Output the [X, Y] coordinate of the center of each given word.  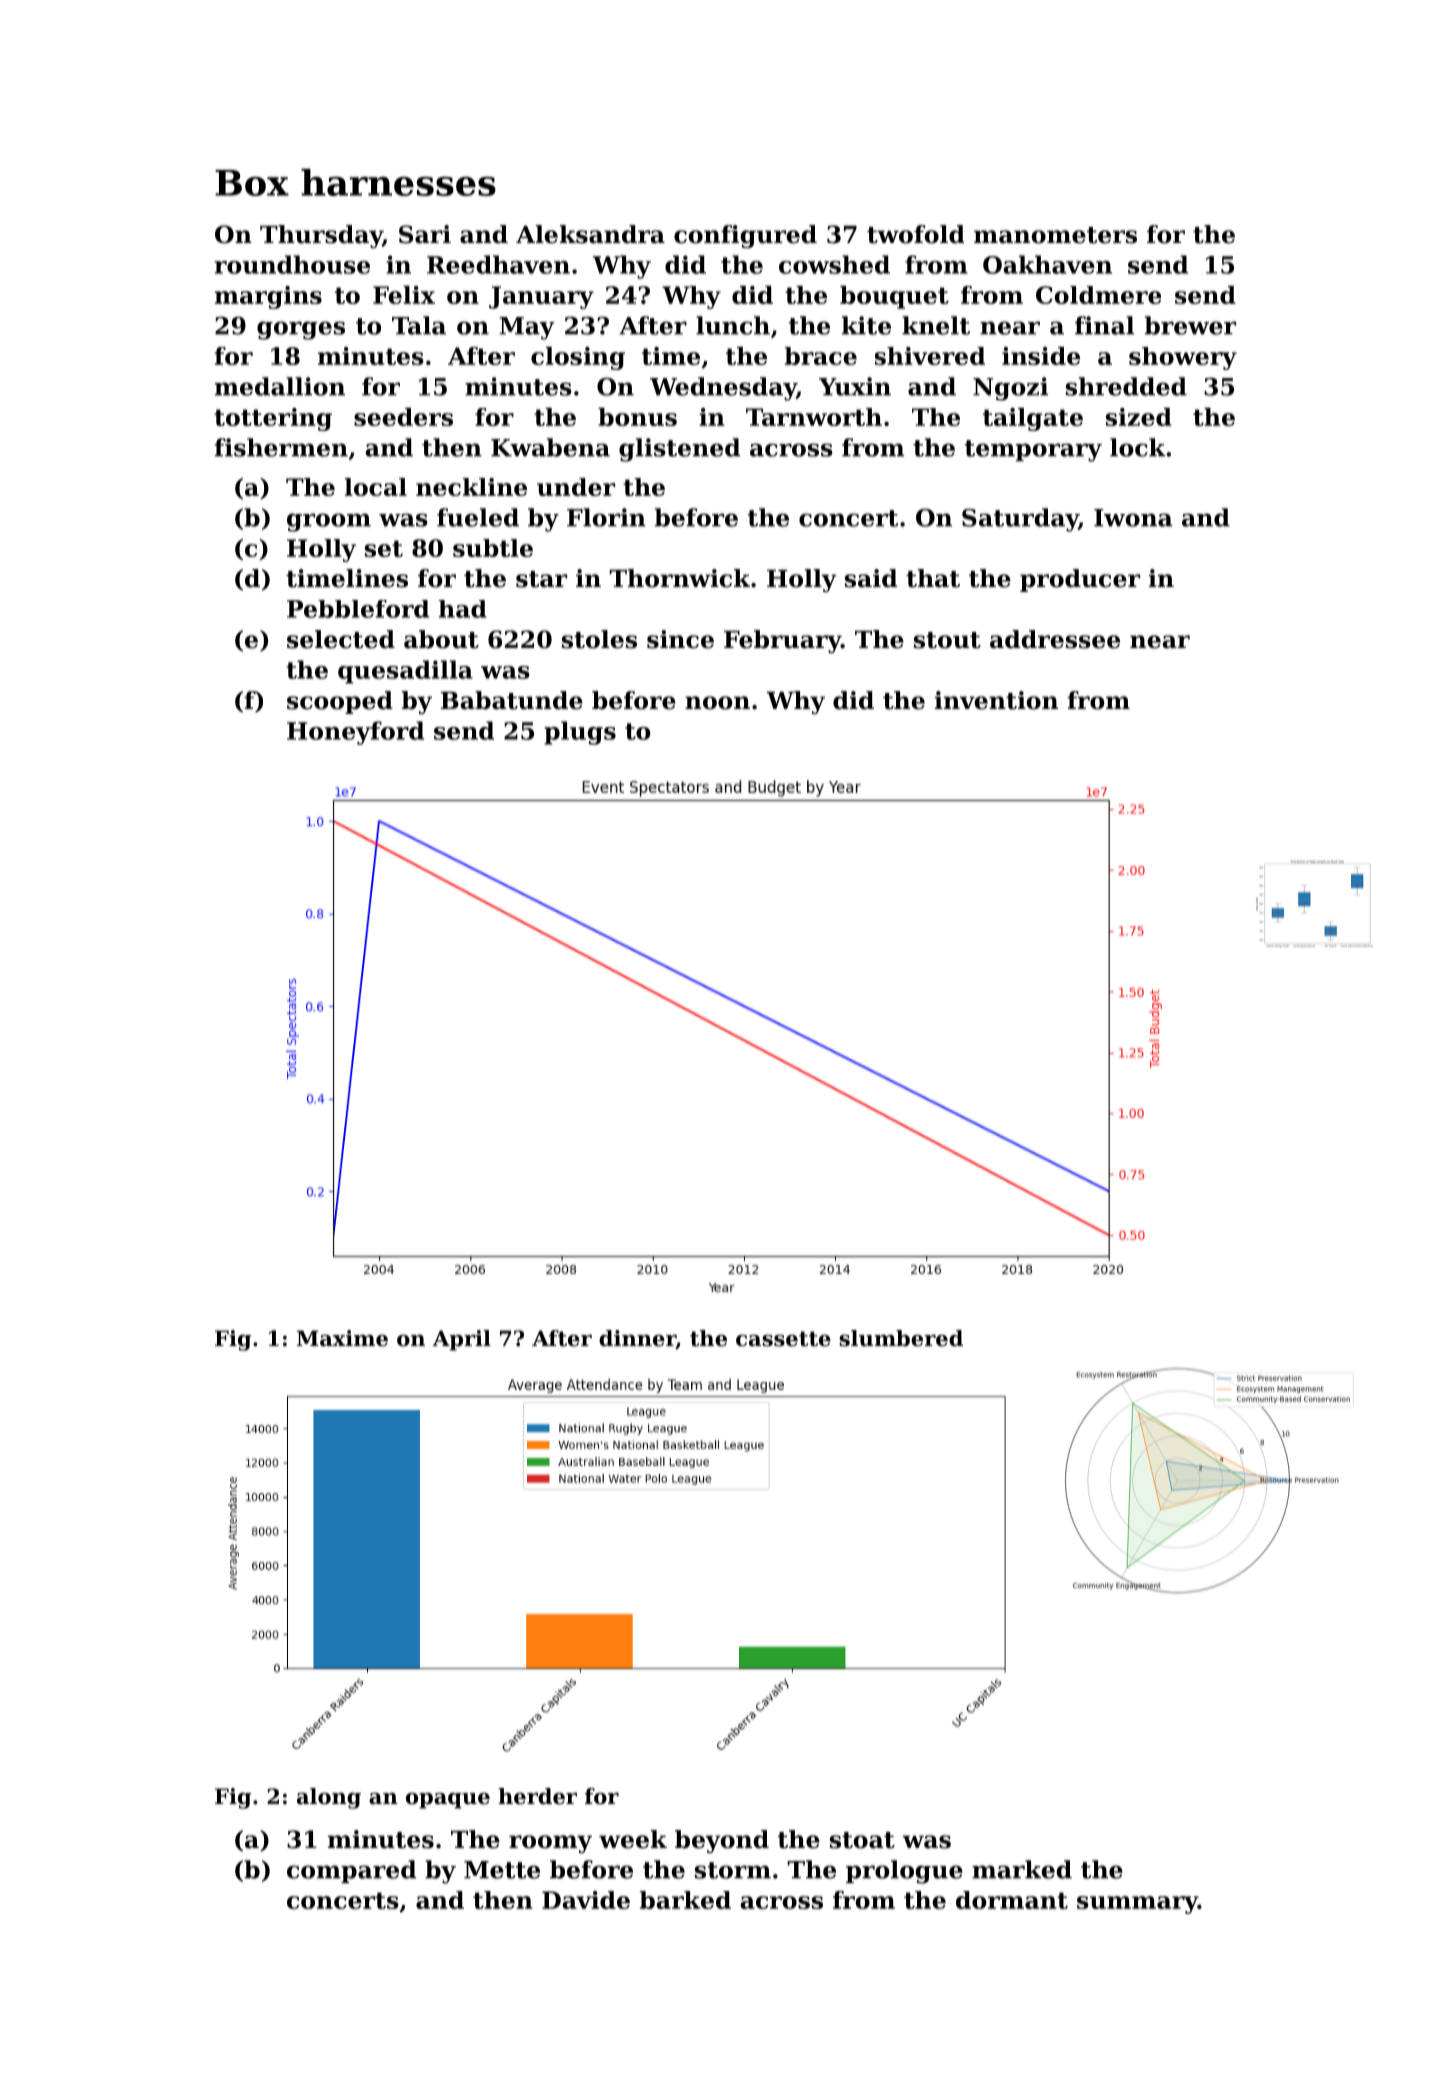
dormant [1012, 1900]
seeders [403, 417]
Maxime [342, 1338]
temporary [1033, 451]
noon [717, 703]
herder [537, 1796]
